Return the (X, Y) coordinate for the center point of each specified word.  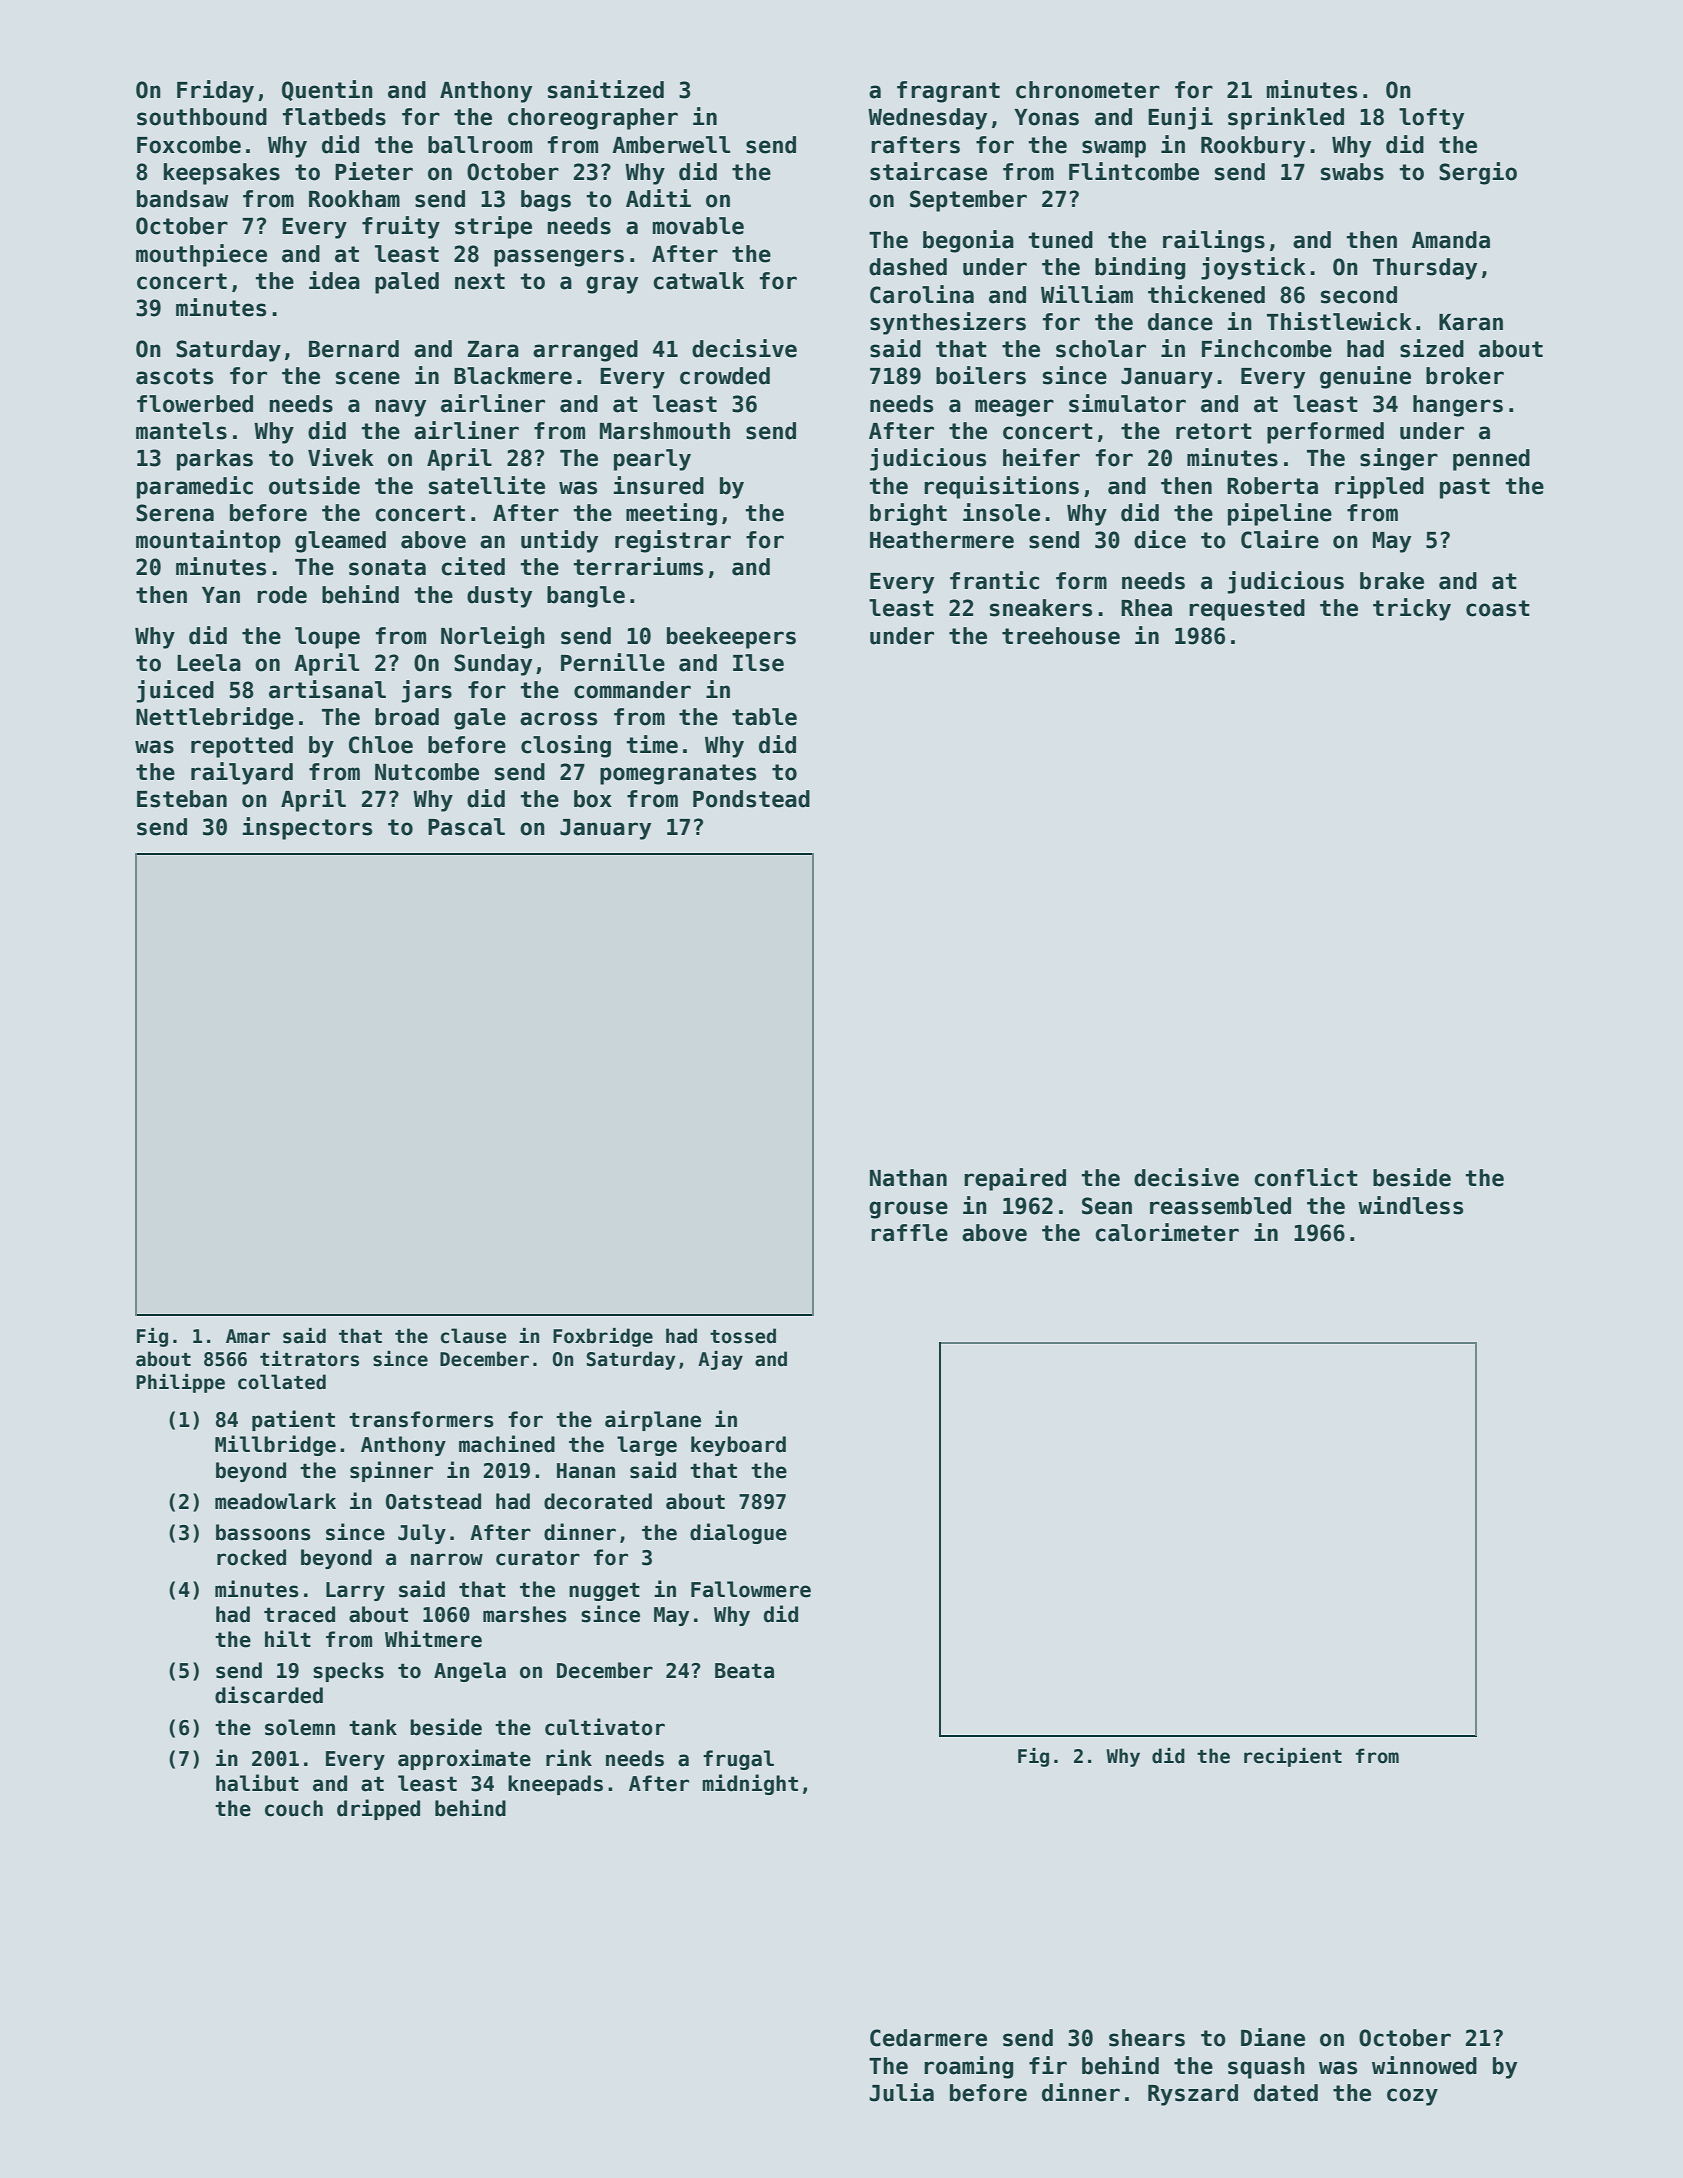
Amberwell (671, 145)
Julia (901, 2092)
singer (1399, 459)
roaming (968, 2067)
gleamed (340, 542)
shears (1147, 2038)
